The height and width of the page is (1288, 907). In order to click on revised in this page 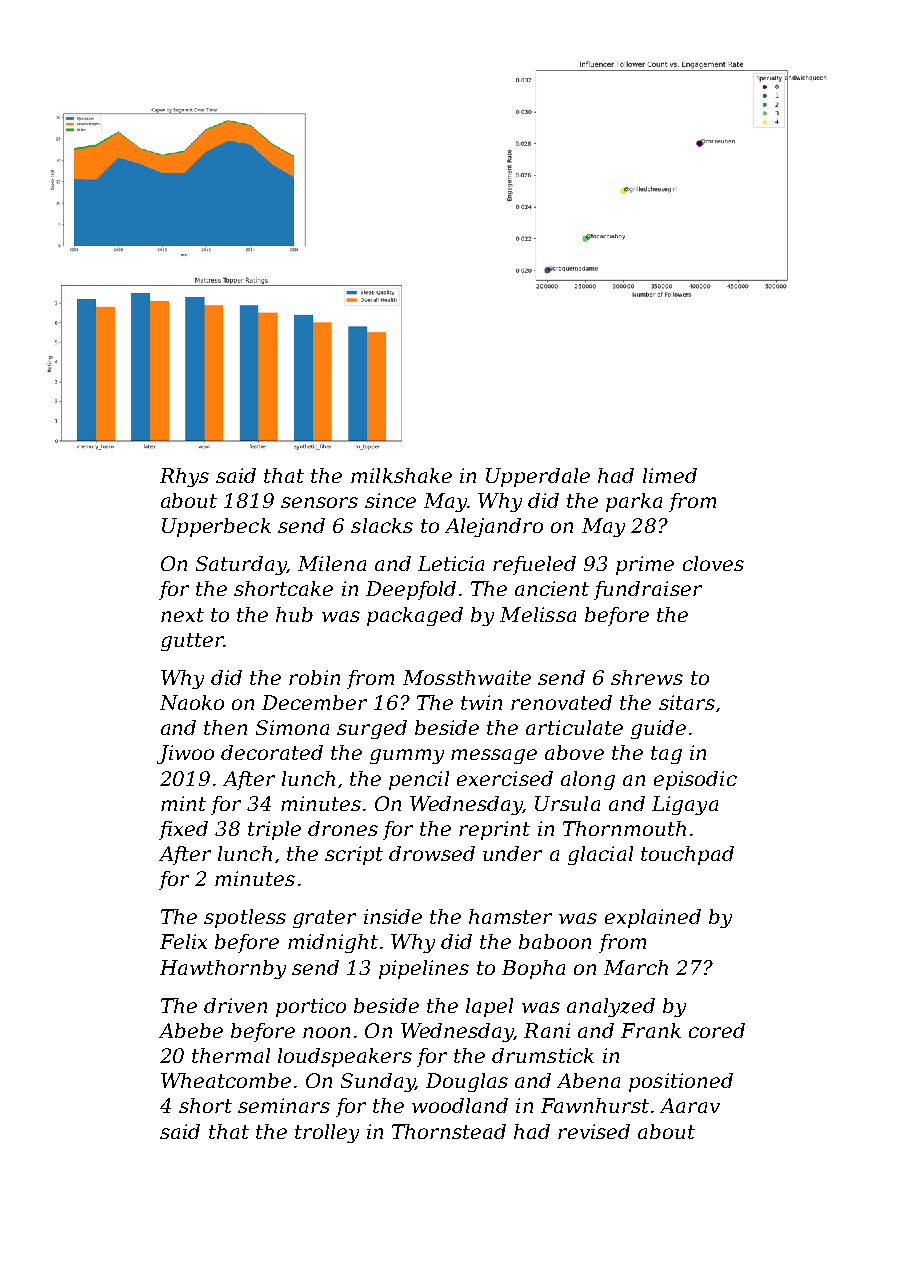, I will do `click(594, 1131)`.
